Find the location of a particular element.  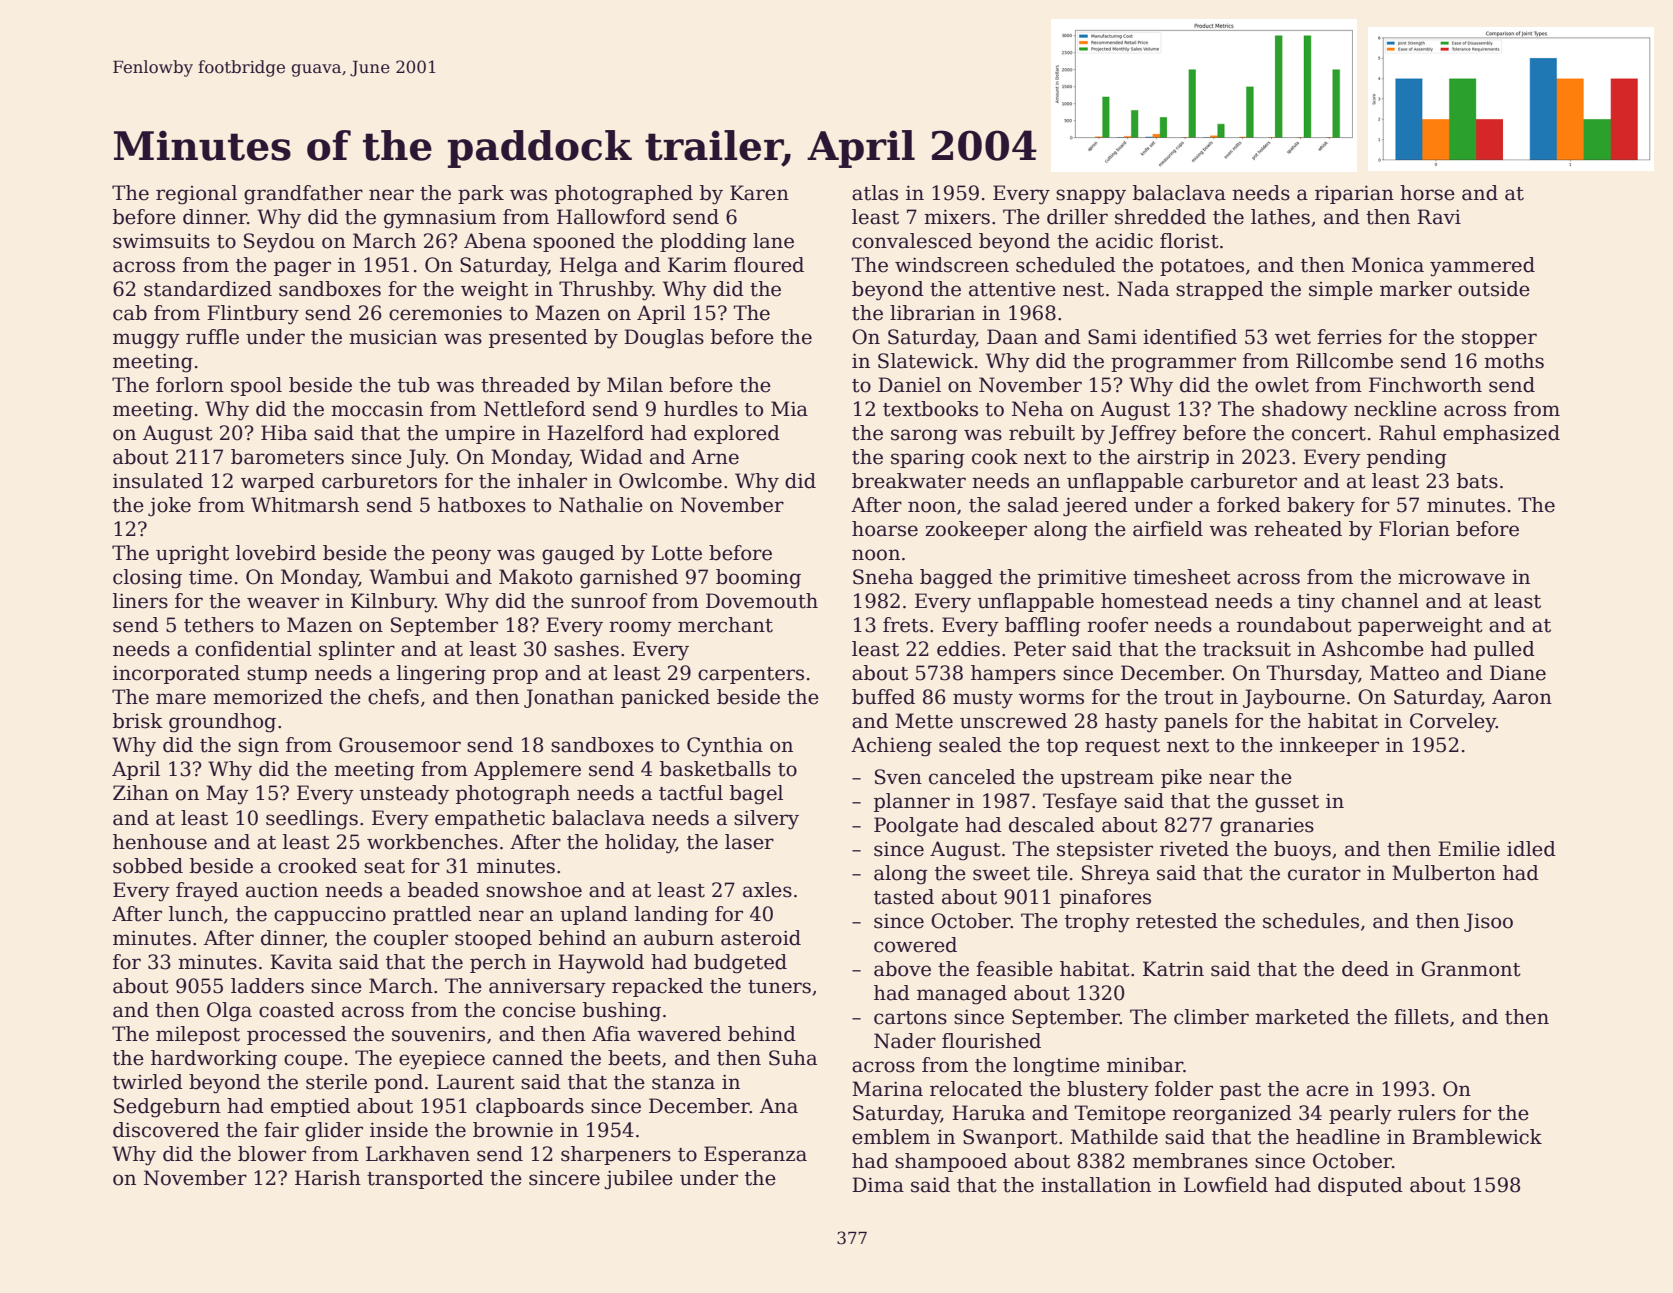

bats is located at coordinates (1477, 481).
